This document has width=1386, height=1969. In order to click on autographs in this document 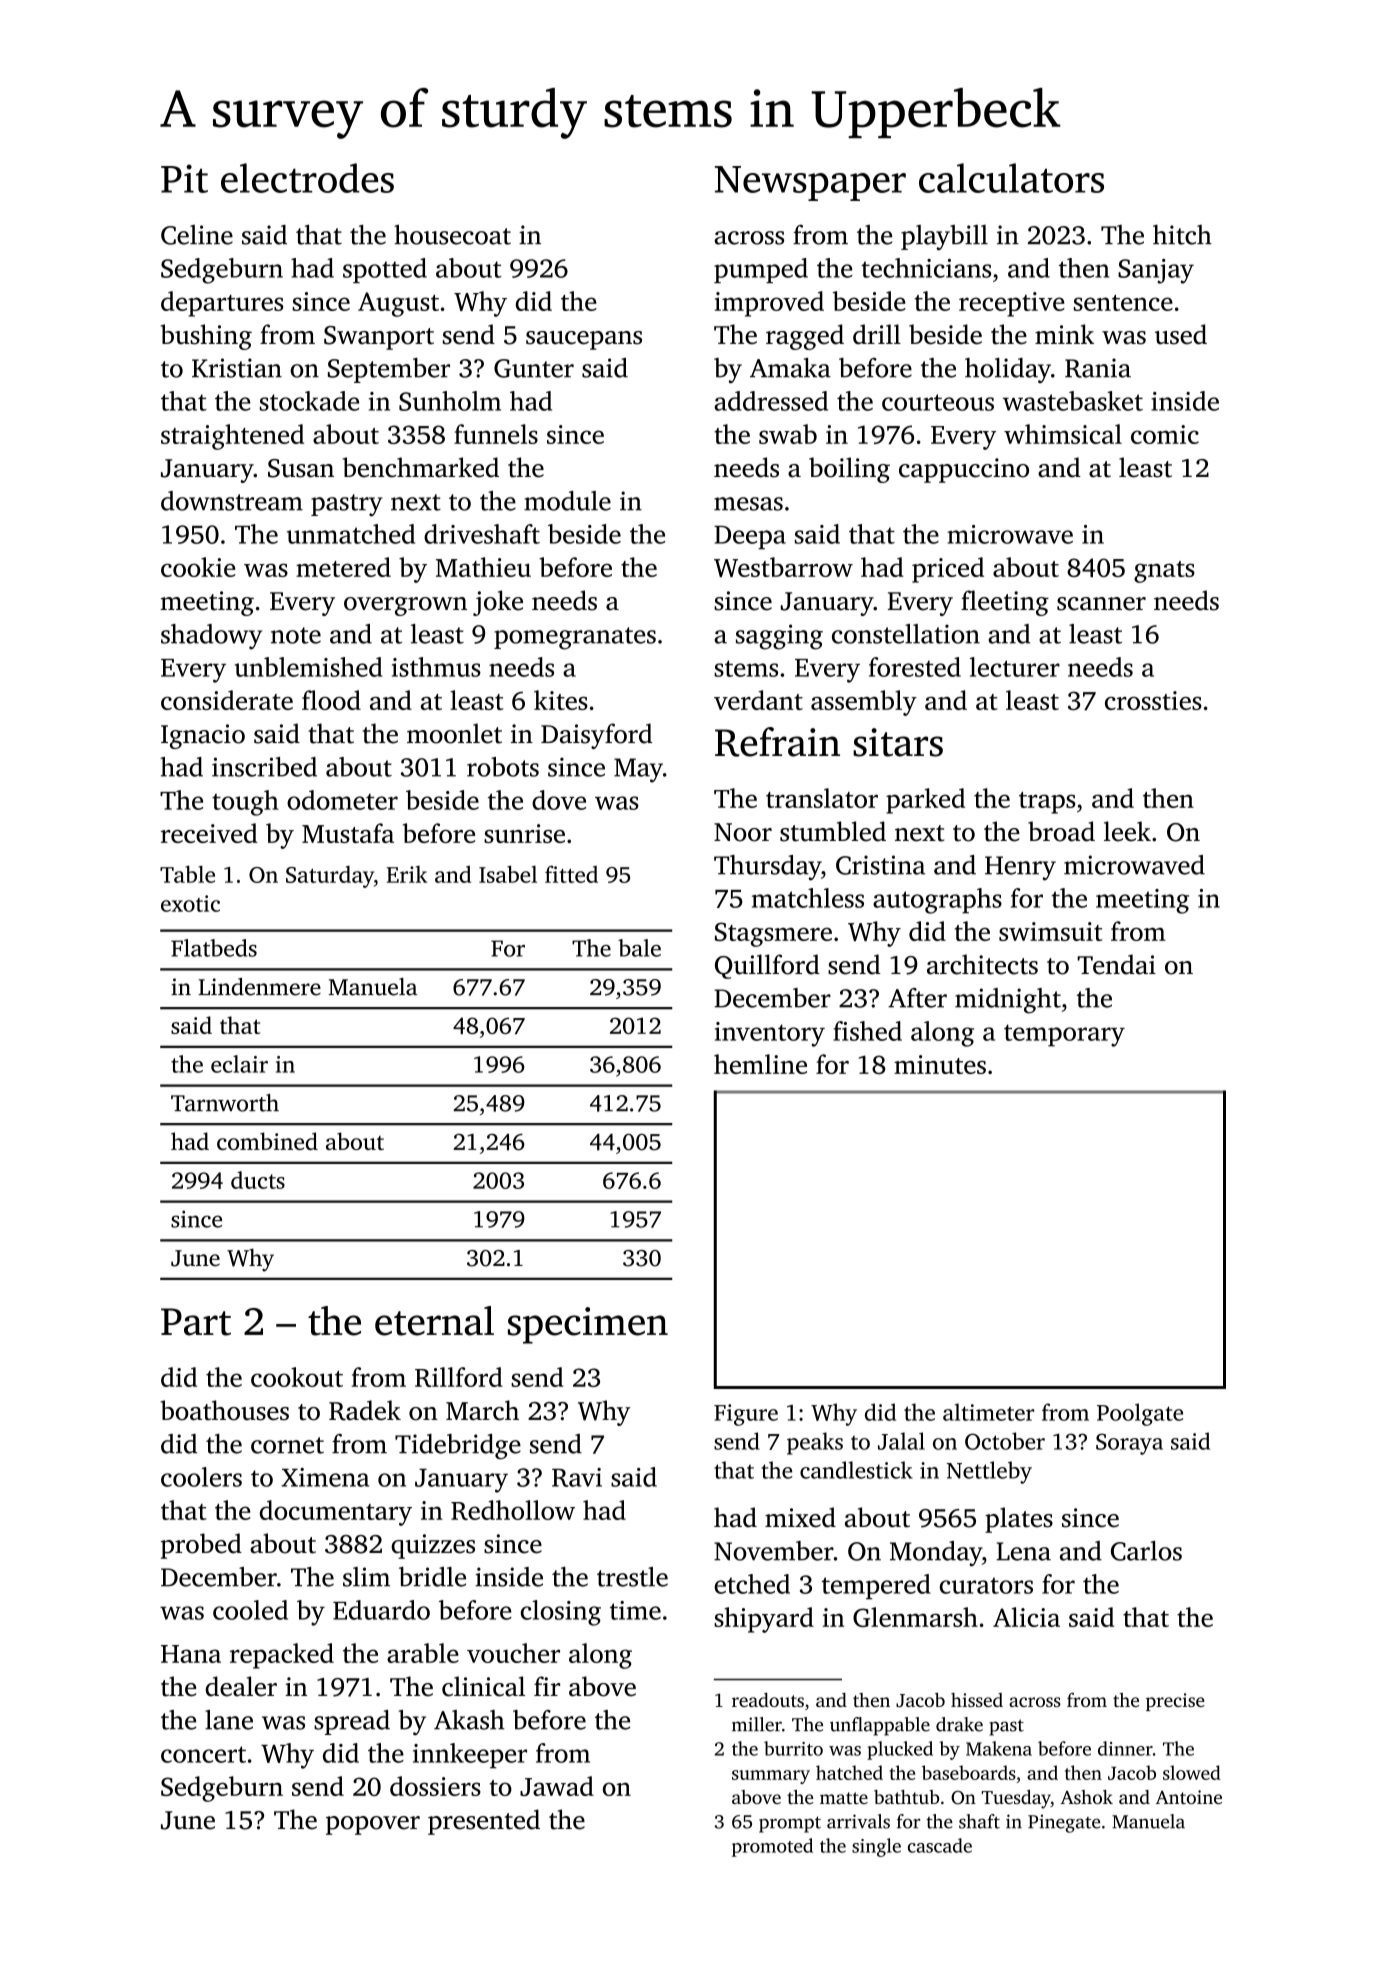, I will do `click(937, 901)`.
